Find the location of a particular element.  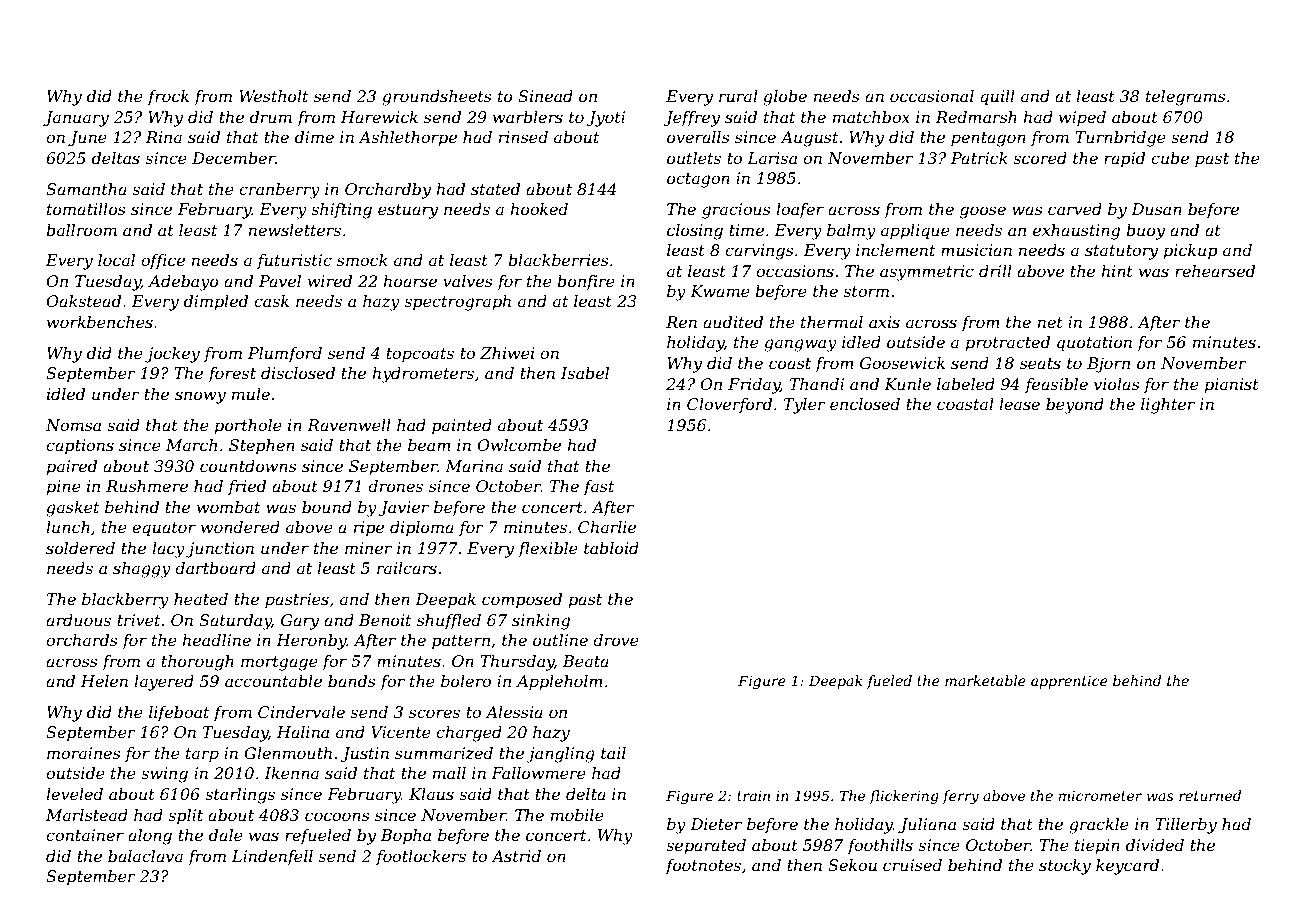

container is located at coordinates (85, 835).
